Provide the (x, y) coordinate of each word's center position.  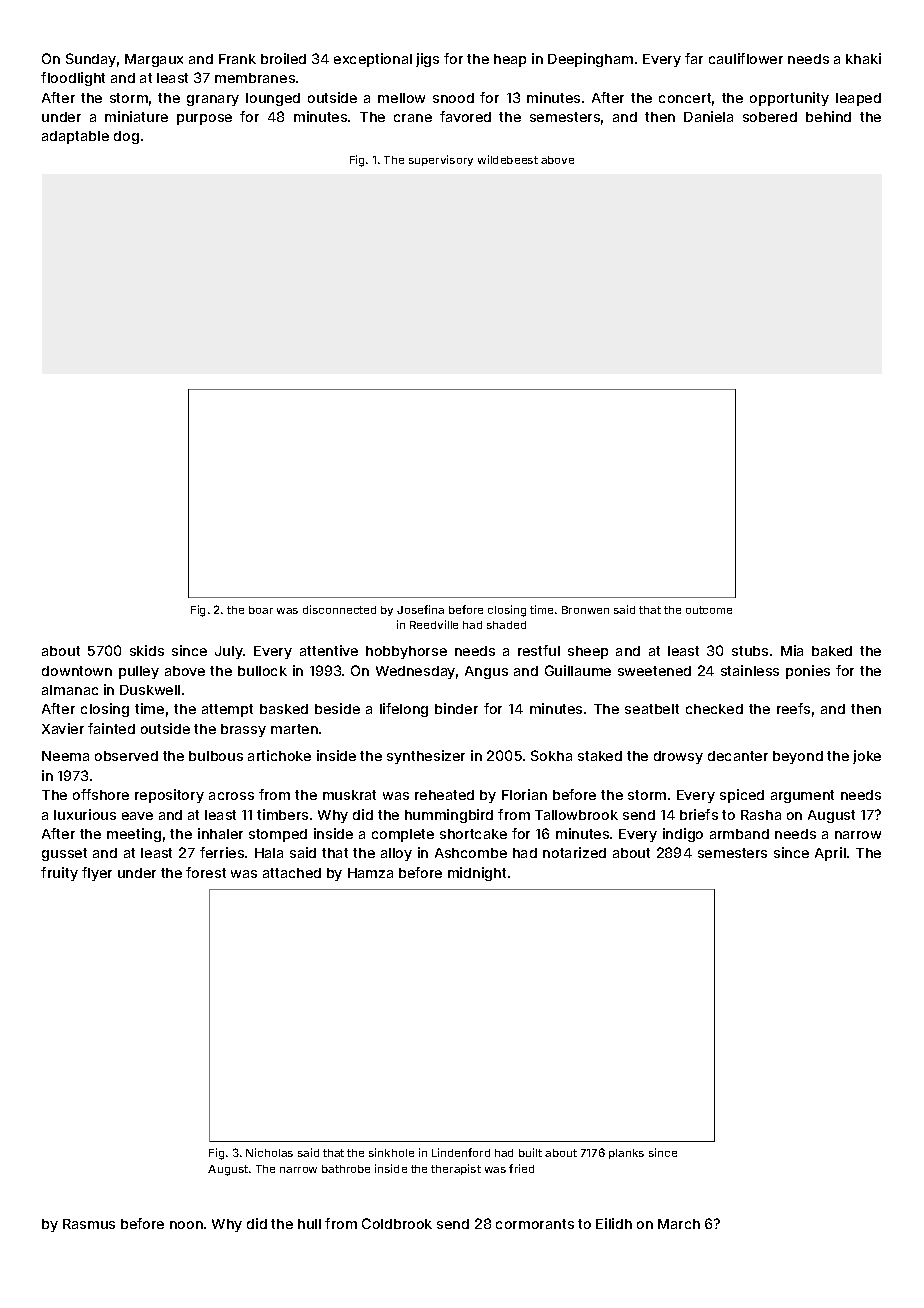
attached (292, 873)
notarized (574, 852)
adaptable (75, 137)
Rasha (761, 815)
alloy (396, 854)
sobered (770, 117)
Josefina (420, 609)
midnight (477, 874)
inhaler (220, 833)
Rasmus (89, 1224)
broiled (283, 58)
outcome (709, 610)
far (694, 58)
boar (261, 610)
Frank (237, 59)
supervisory (441, 160)
